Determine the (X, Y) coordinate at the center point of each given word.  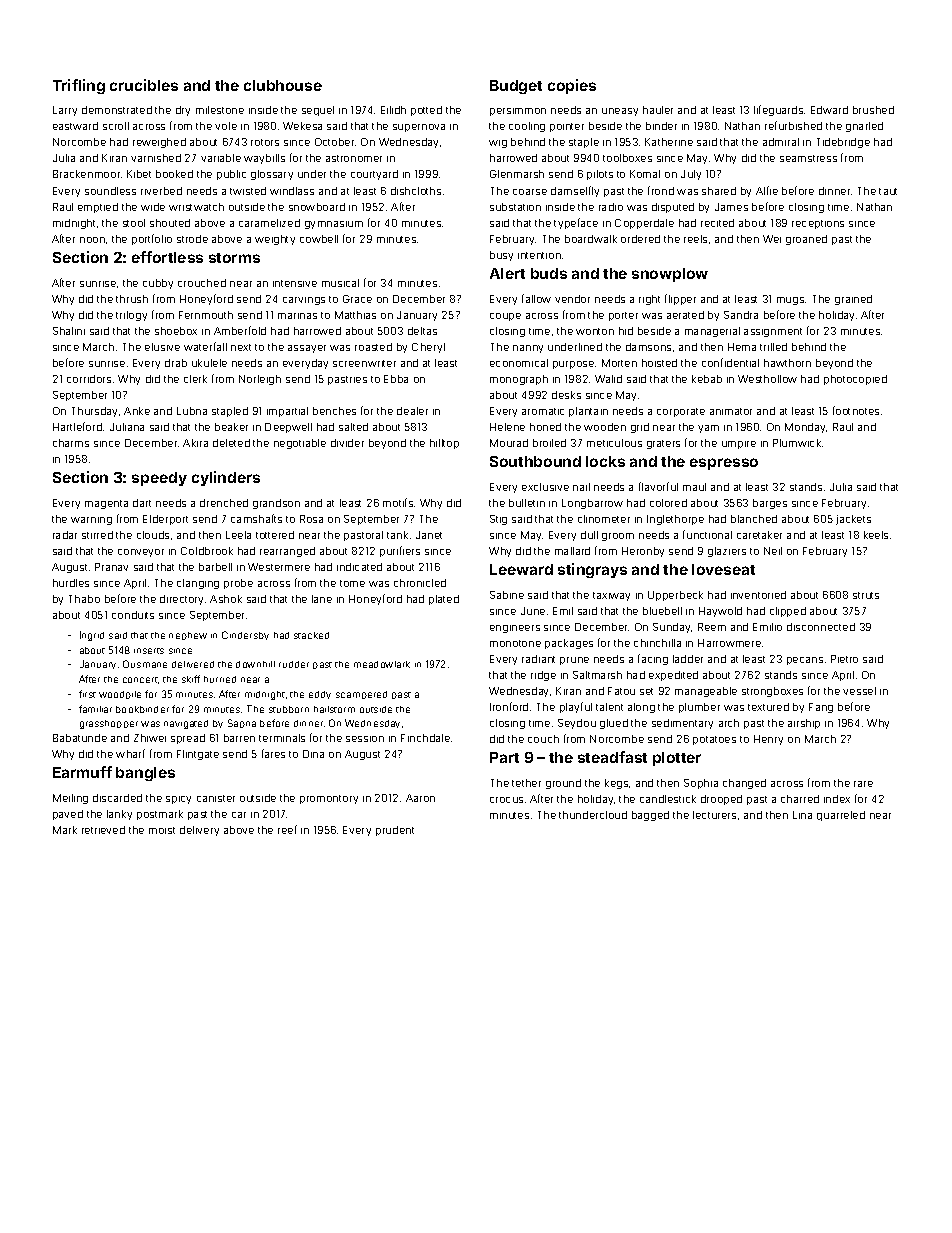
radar (65, 535)
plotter (677, 759)
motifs (398, 502)
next (241, 347)
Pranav (111, 567)
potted (426, 111)
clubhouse (283, 85)
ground (563, 784)
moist (162, 830)
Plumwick (797, 443)
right (649, 300)
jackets (853, 520)
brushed (873, 110)
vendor (572, 299)
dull (589, 535)
